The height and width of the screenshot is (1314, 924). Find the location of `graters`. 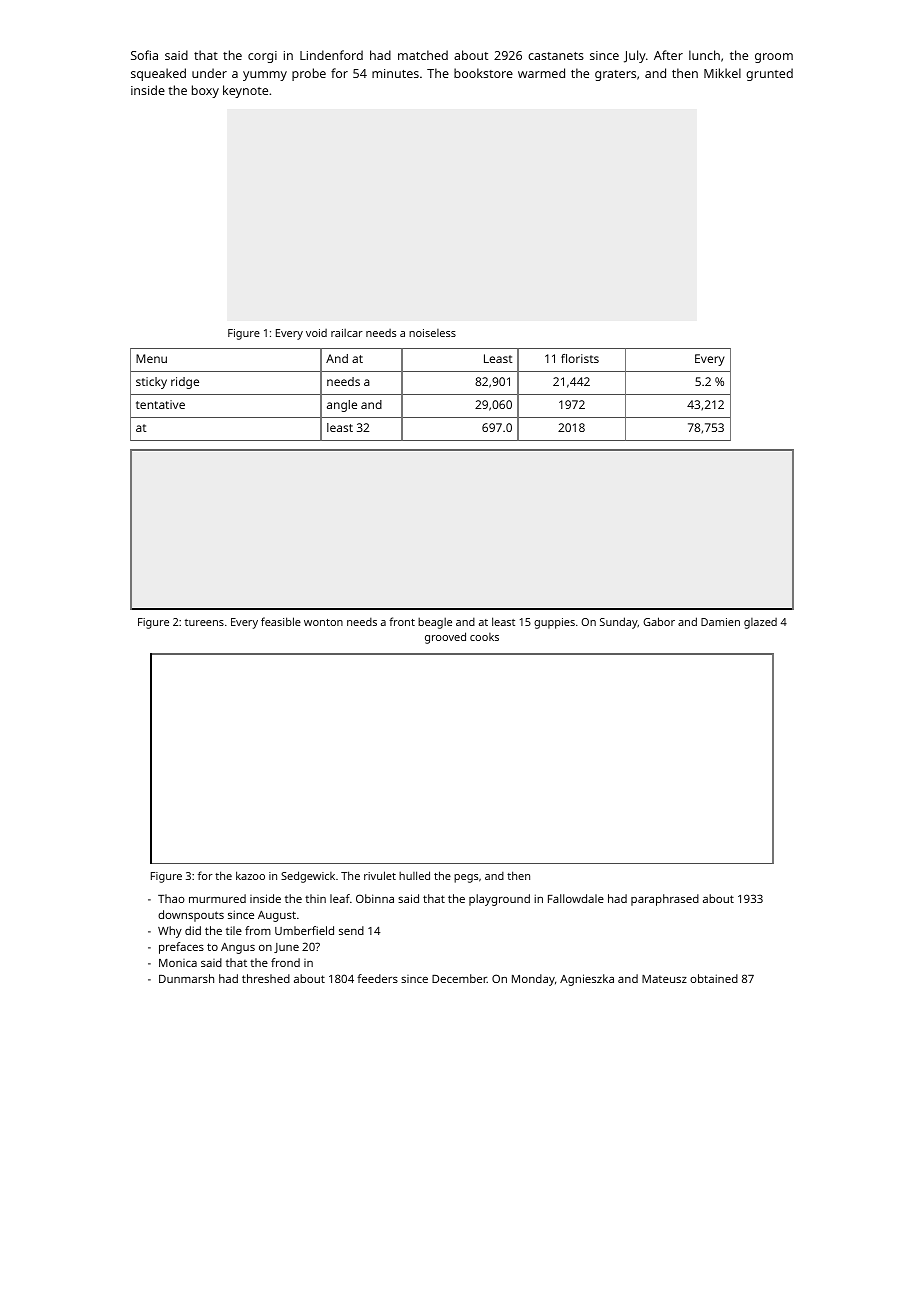

graters is located at coordinates (615, 75).
